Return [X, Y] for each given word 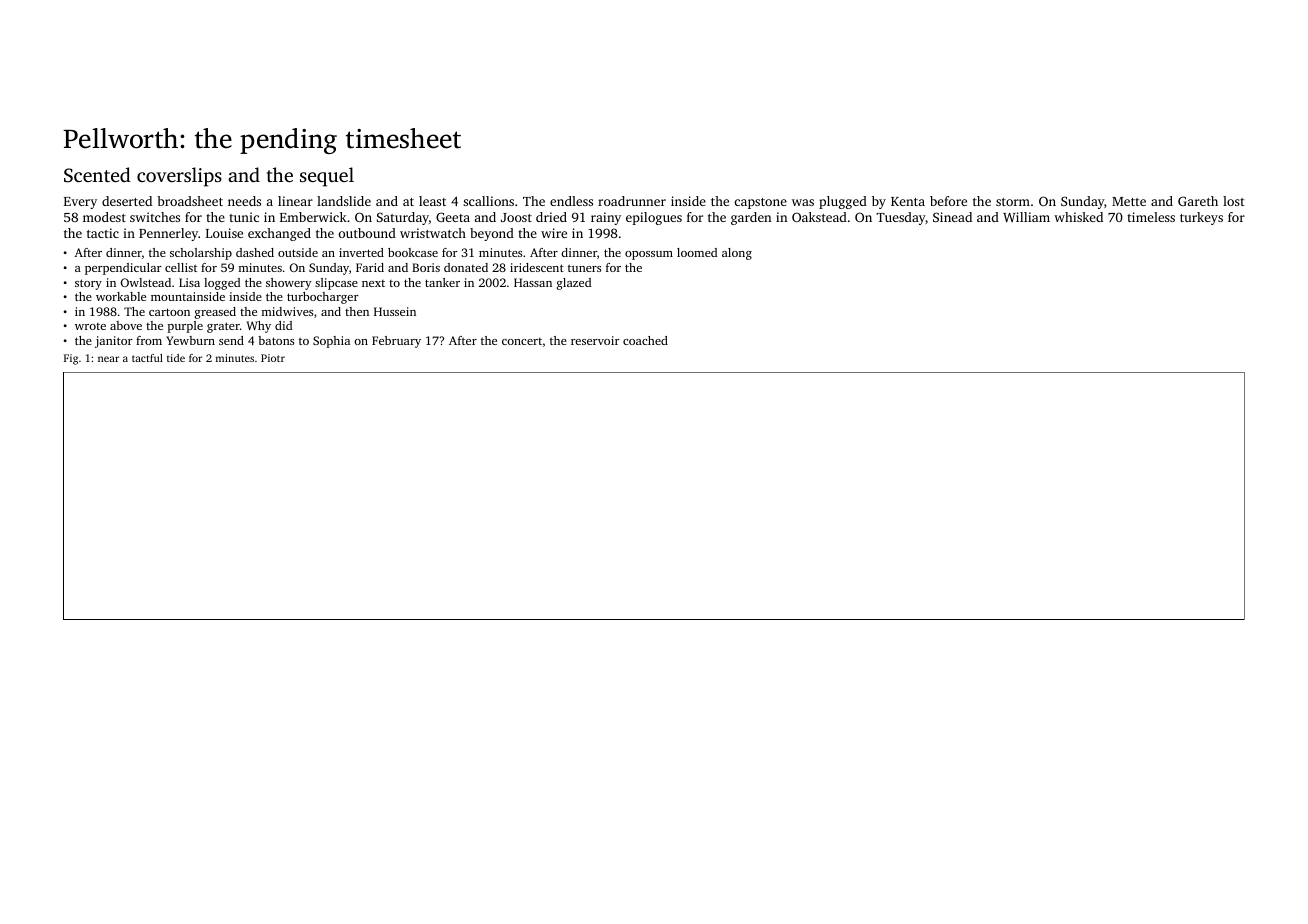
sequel [327, 177]
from [149, 340]
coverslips [179, 177]
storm [1013, 202]
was [803, 202]
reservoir [595, 340]
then [357, 311]
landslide [344, 201]
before [948, 201]
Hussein [395, 311]
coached [645, 340]
